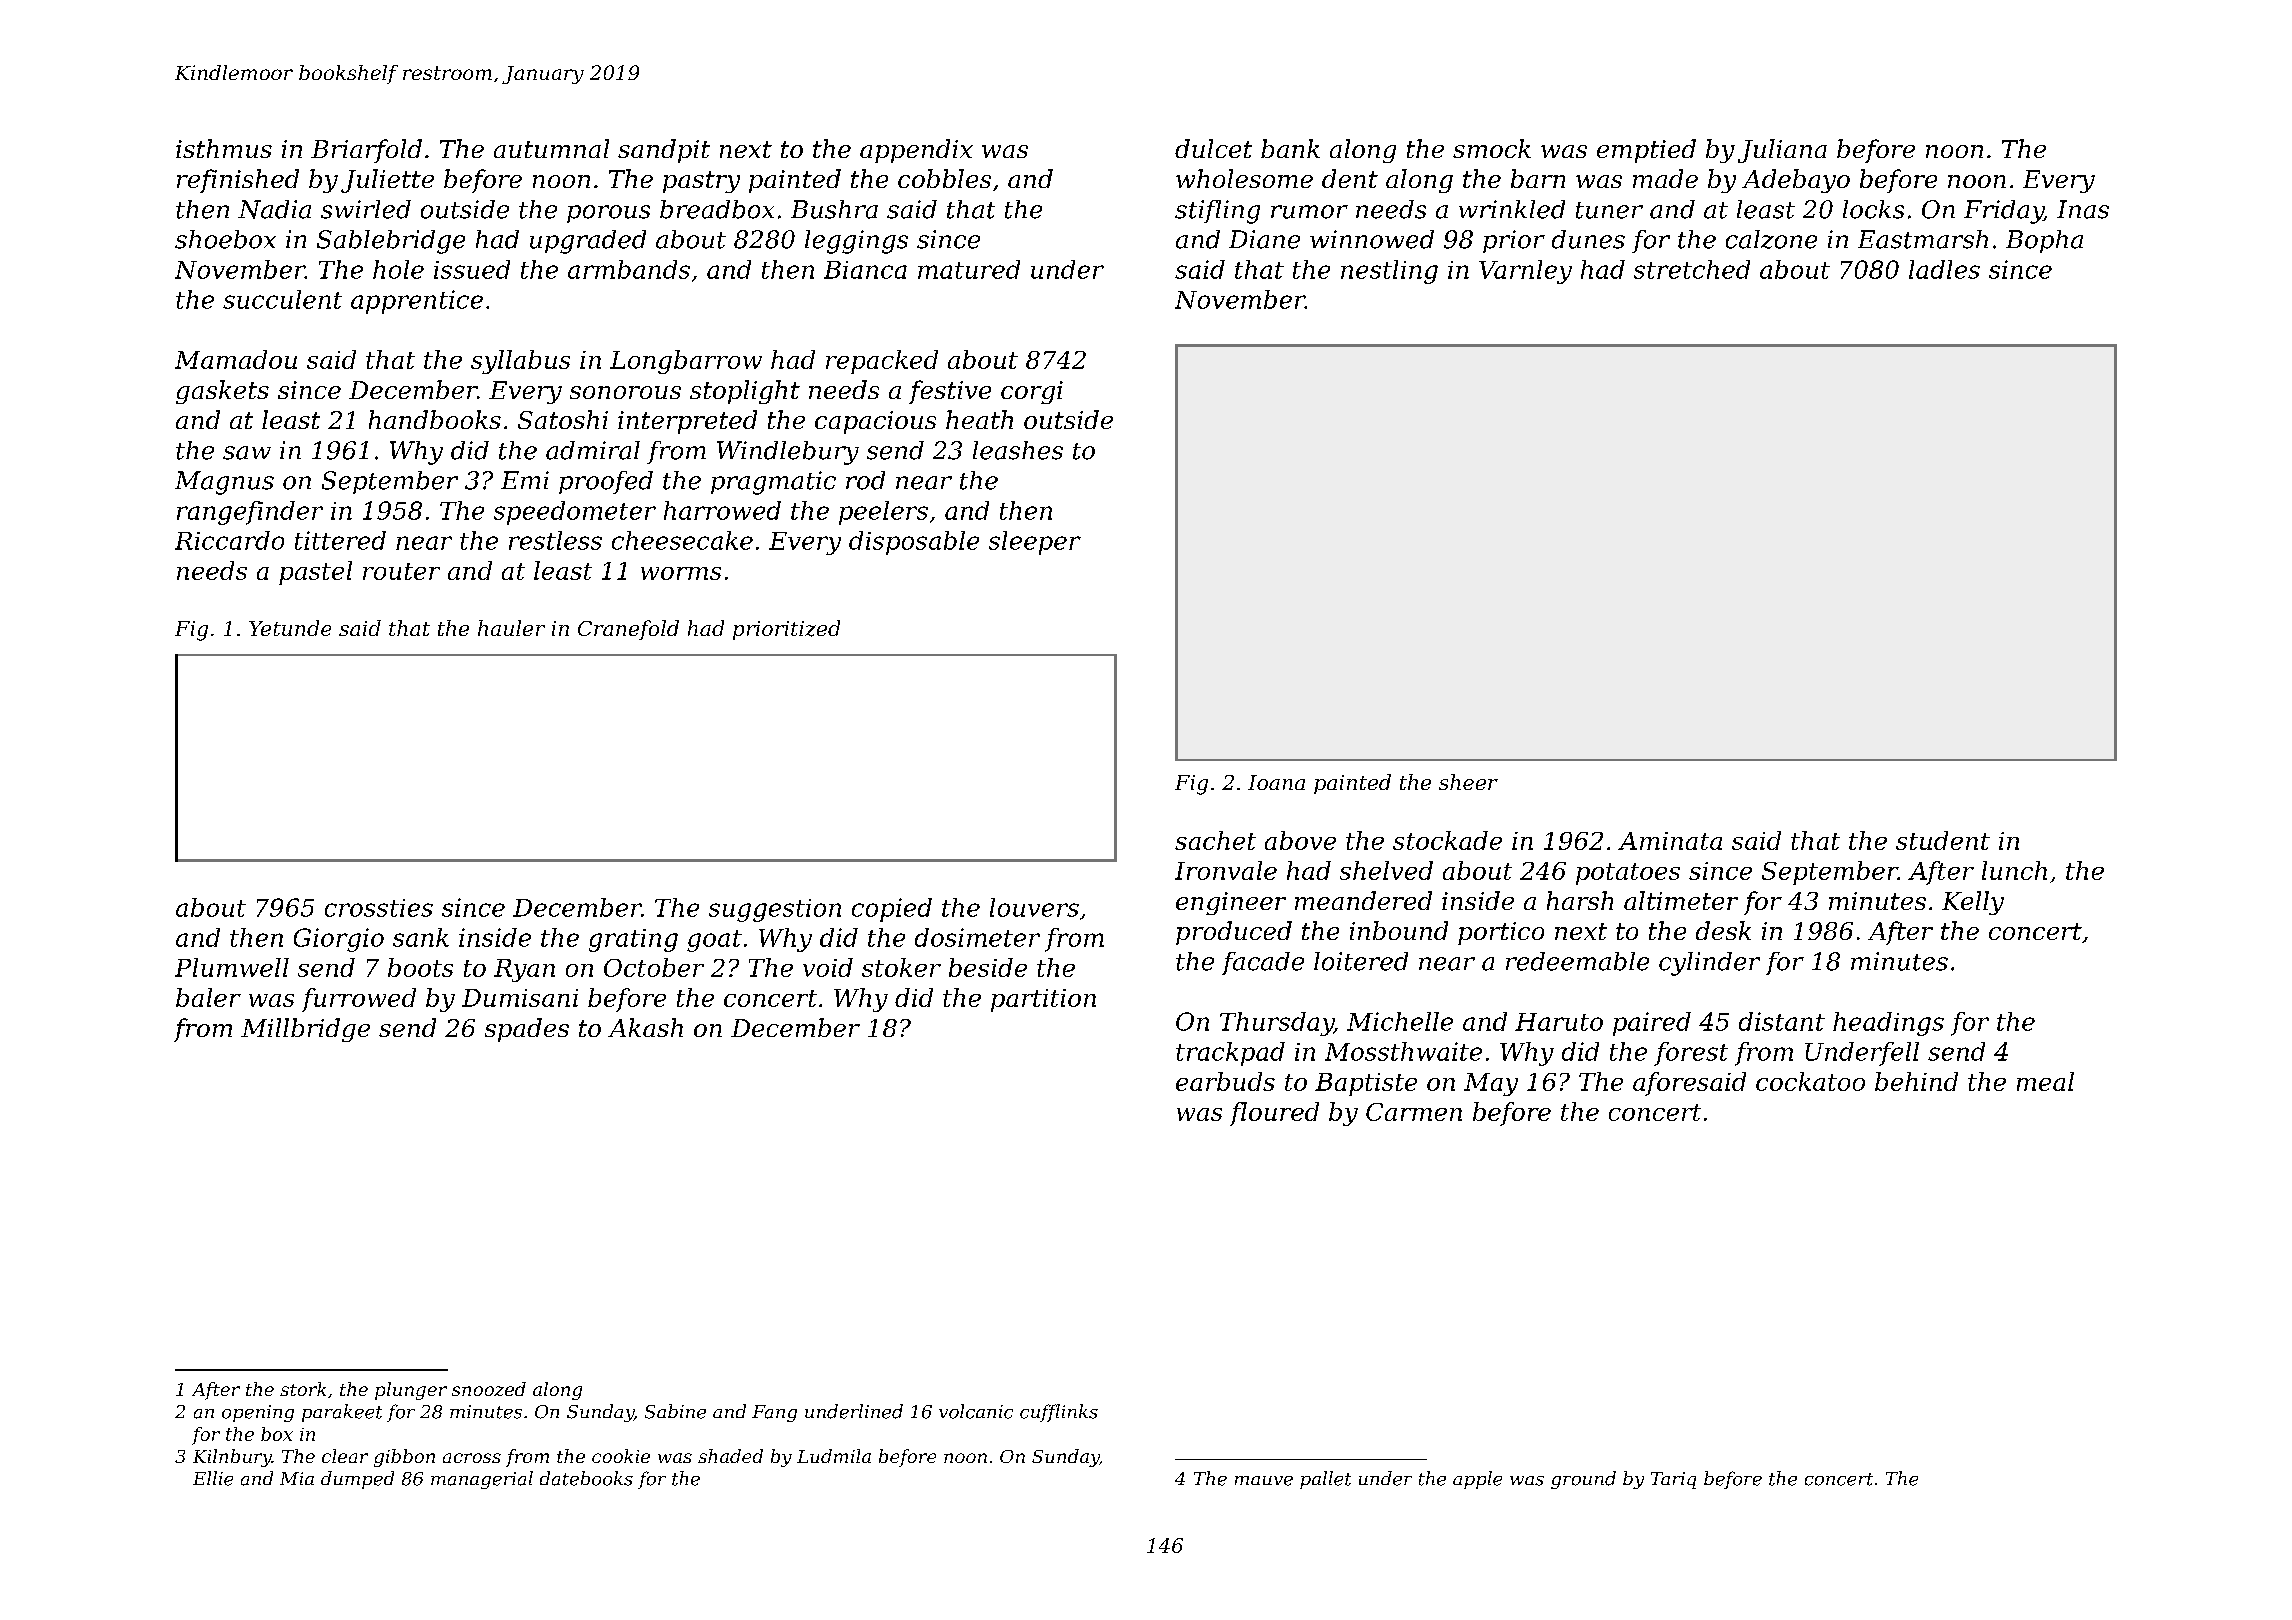 This screenshot has width=2292, height=1620. What do you see at coordinates (213, 1478) in the screenshot?
I see `Ellie` at bounding box center [213, 1478].
